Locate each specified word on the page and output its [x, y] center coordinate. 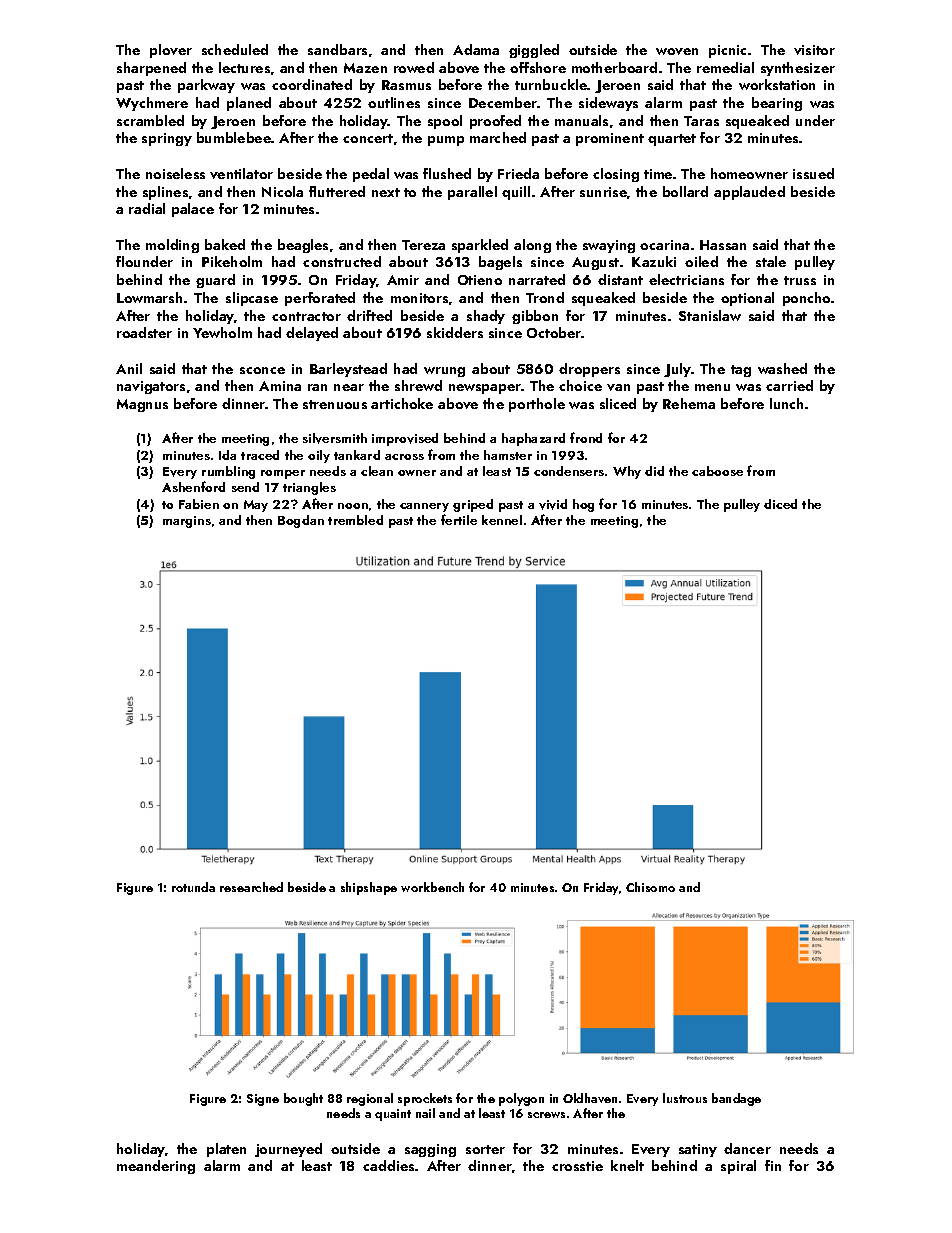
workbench [432, 887]
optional [747, 299]
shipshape [369, 888]
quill [516, 193]
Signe [263, 1100]
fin [773, 1165]
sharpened [151, 69]
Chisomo [650, 887]
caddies [388, 1165]
